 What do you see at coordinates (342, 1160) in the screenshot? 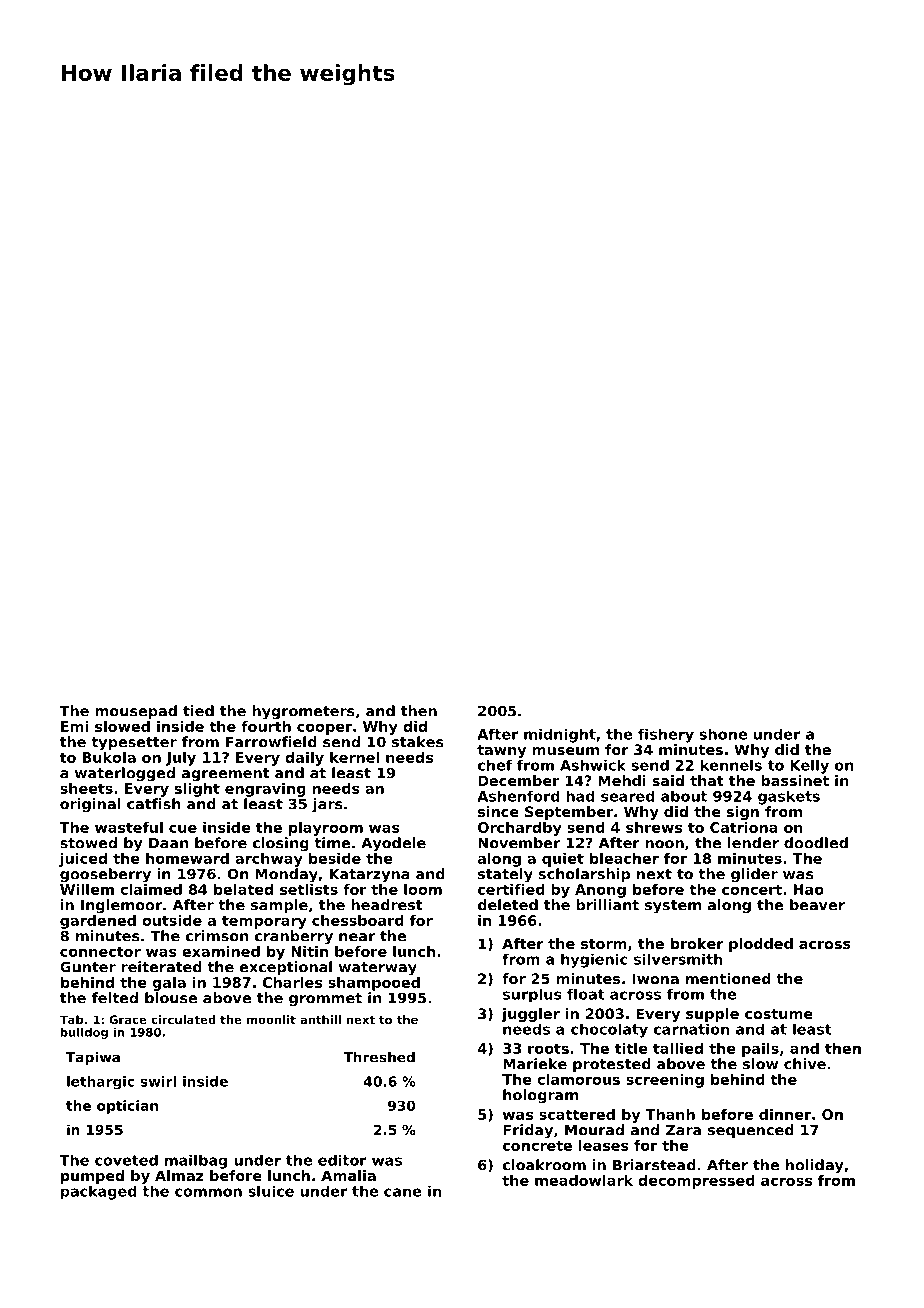
I see `editor` at bounding box center [342, 1160].
